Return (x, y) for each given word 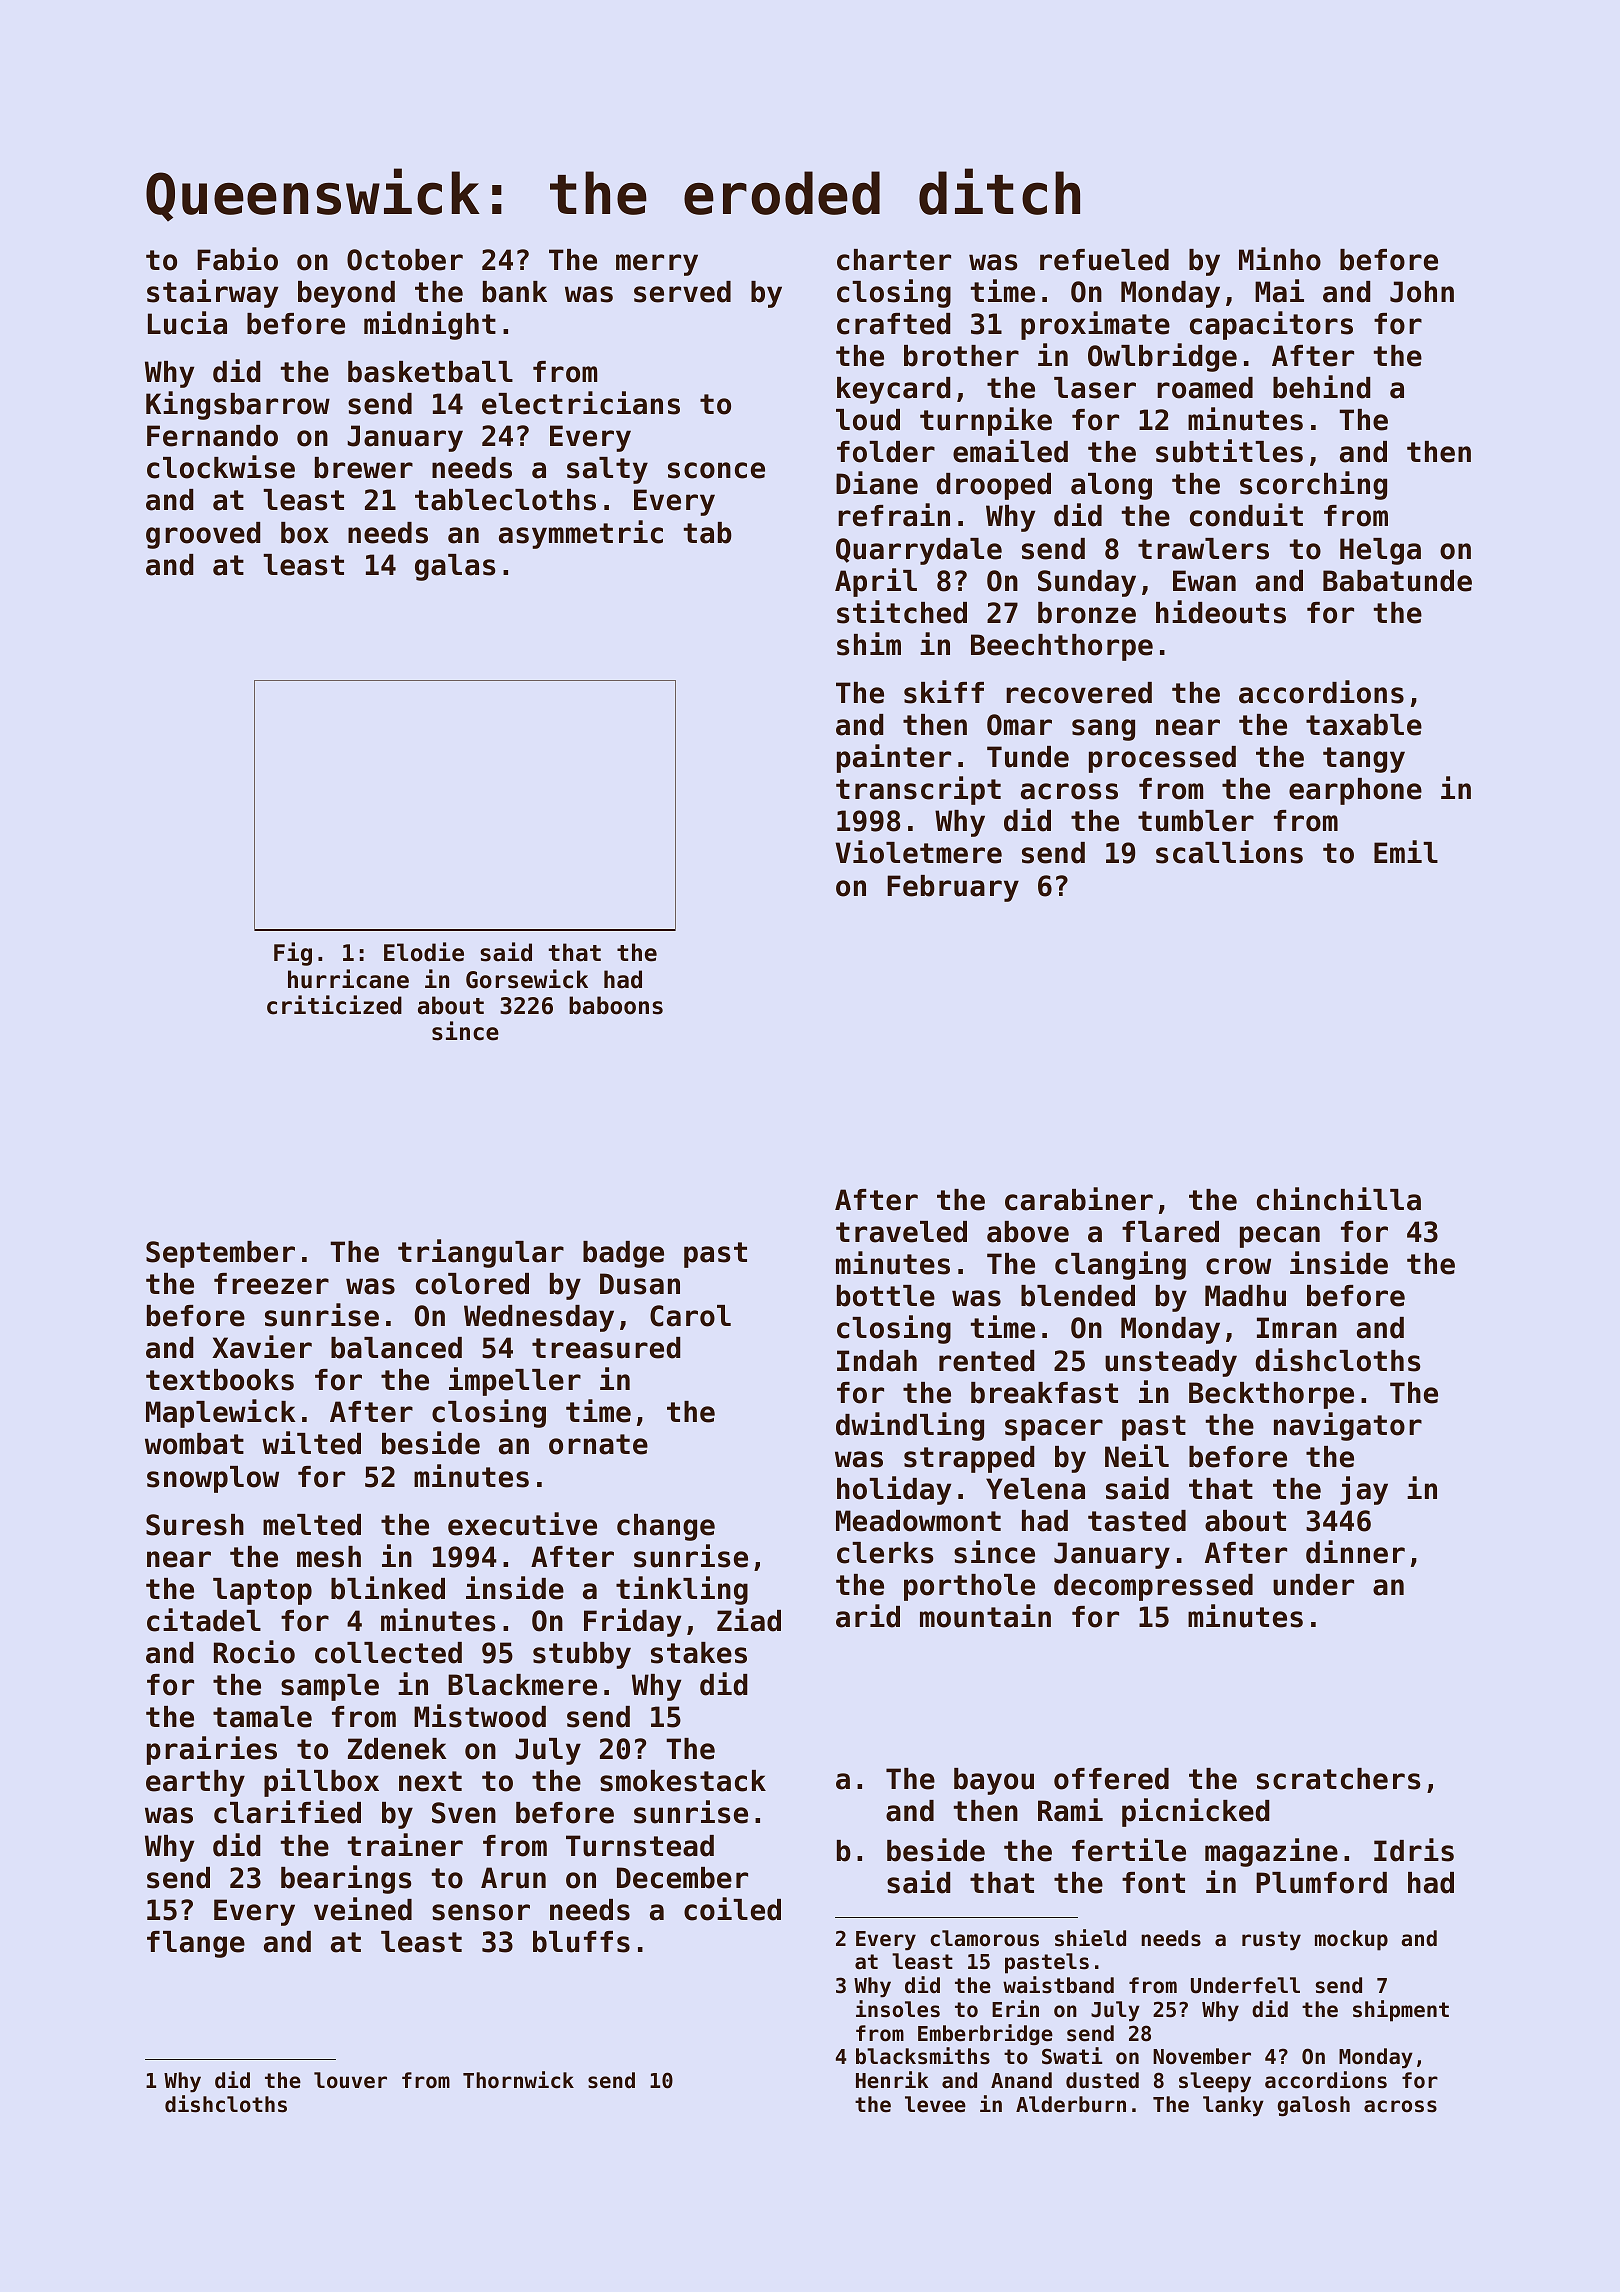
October (405, 260)
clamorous (984, 1938)
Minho (1280, 259)
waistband (1058, 1985)
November (1202, 2056)
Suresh (195, 1525)
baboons (616, 1005)
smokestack (683, 1781)
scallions (1229, 852)
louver (350, 2080)
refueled (1104, 260)
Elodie (424, 952)
